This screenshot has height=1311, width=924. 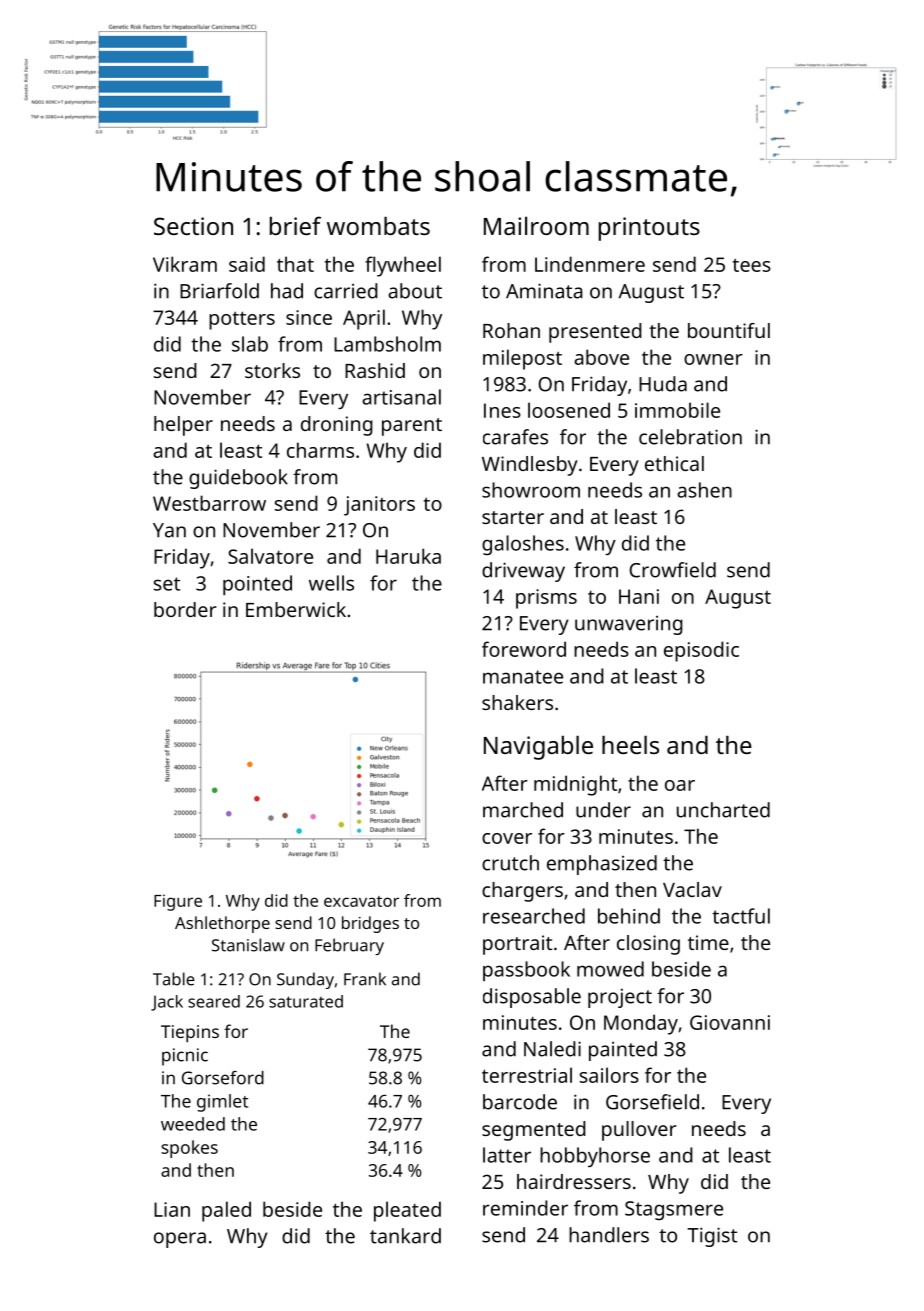 What do you see at coordinates (270, 556) in the screenshot?
I see `Salvatore` at bounding box center [270, 556].
